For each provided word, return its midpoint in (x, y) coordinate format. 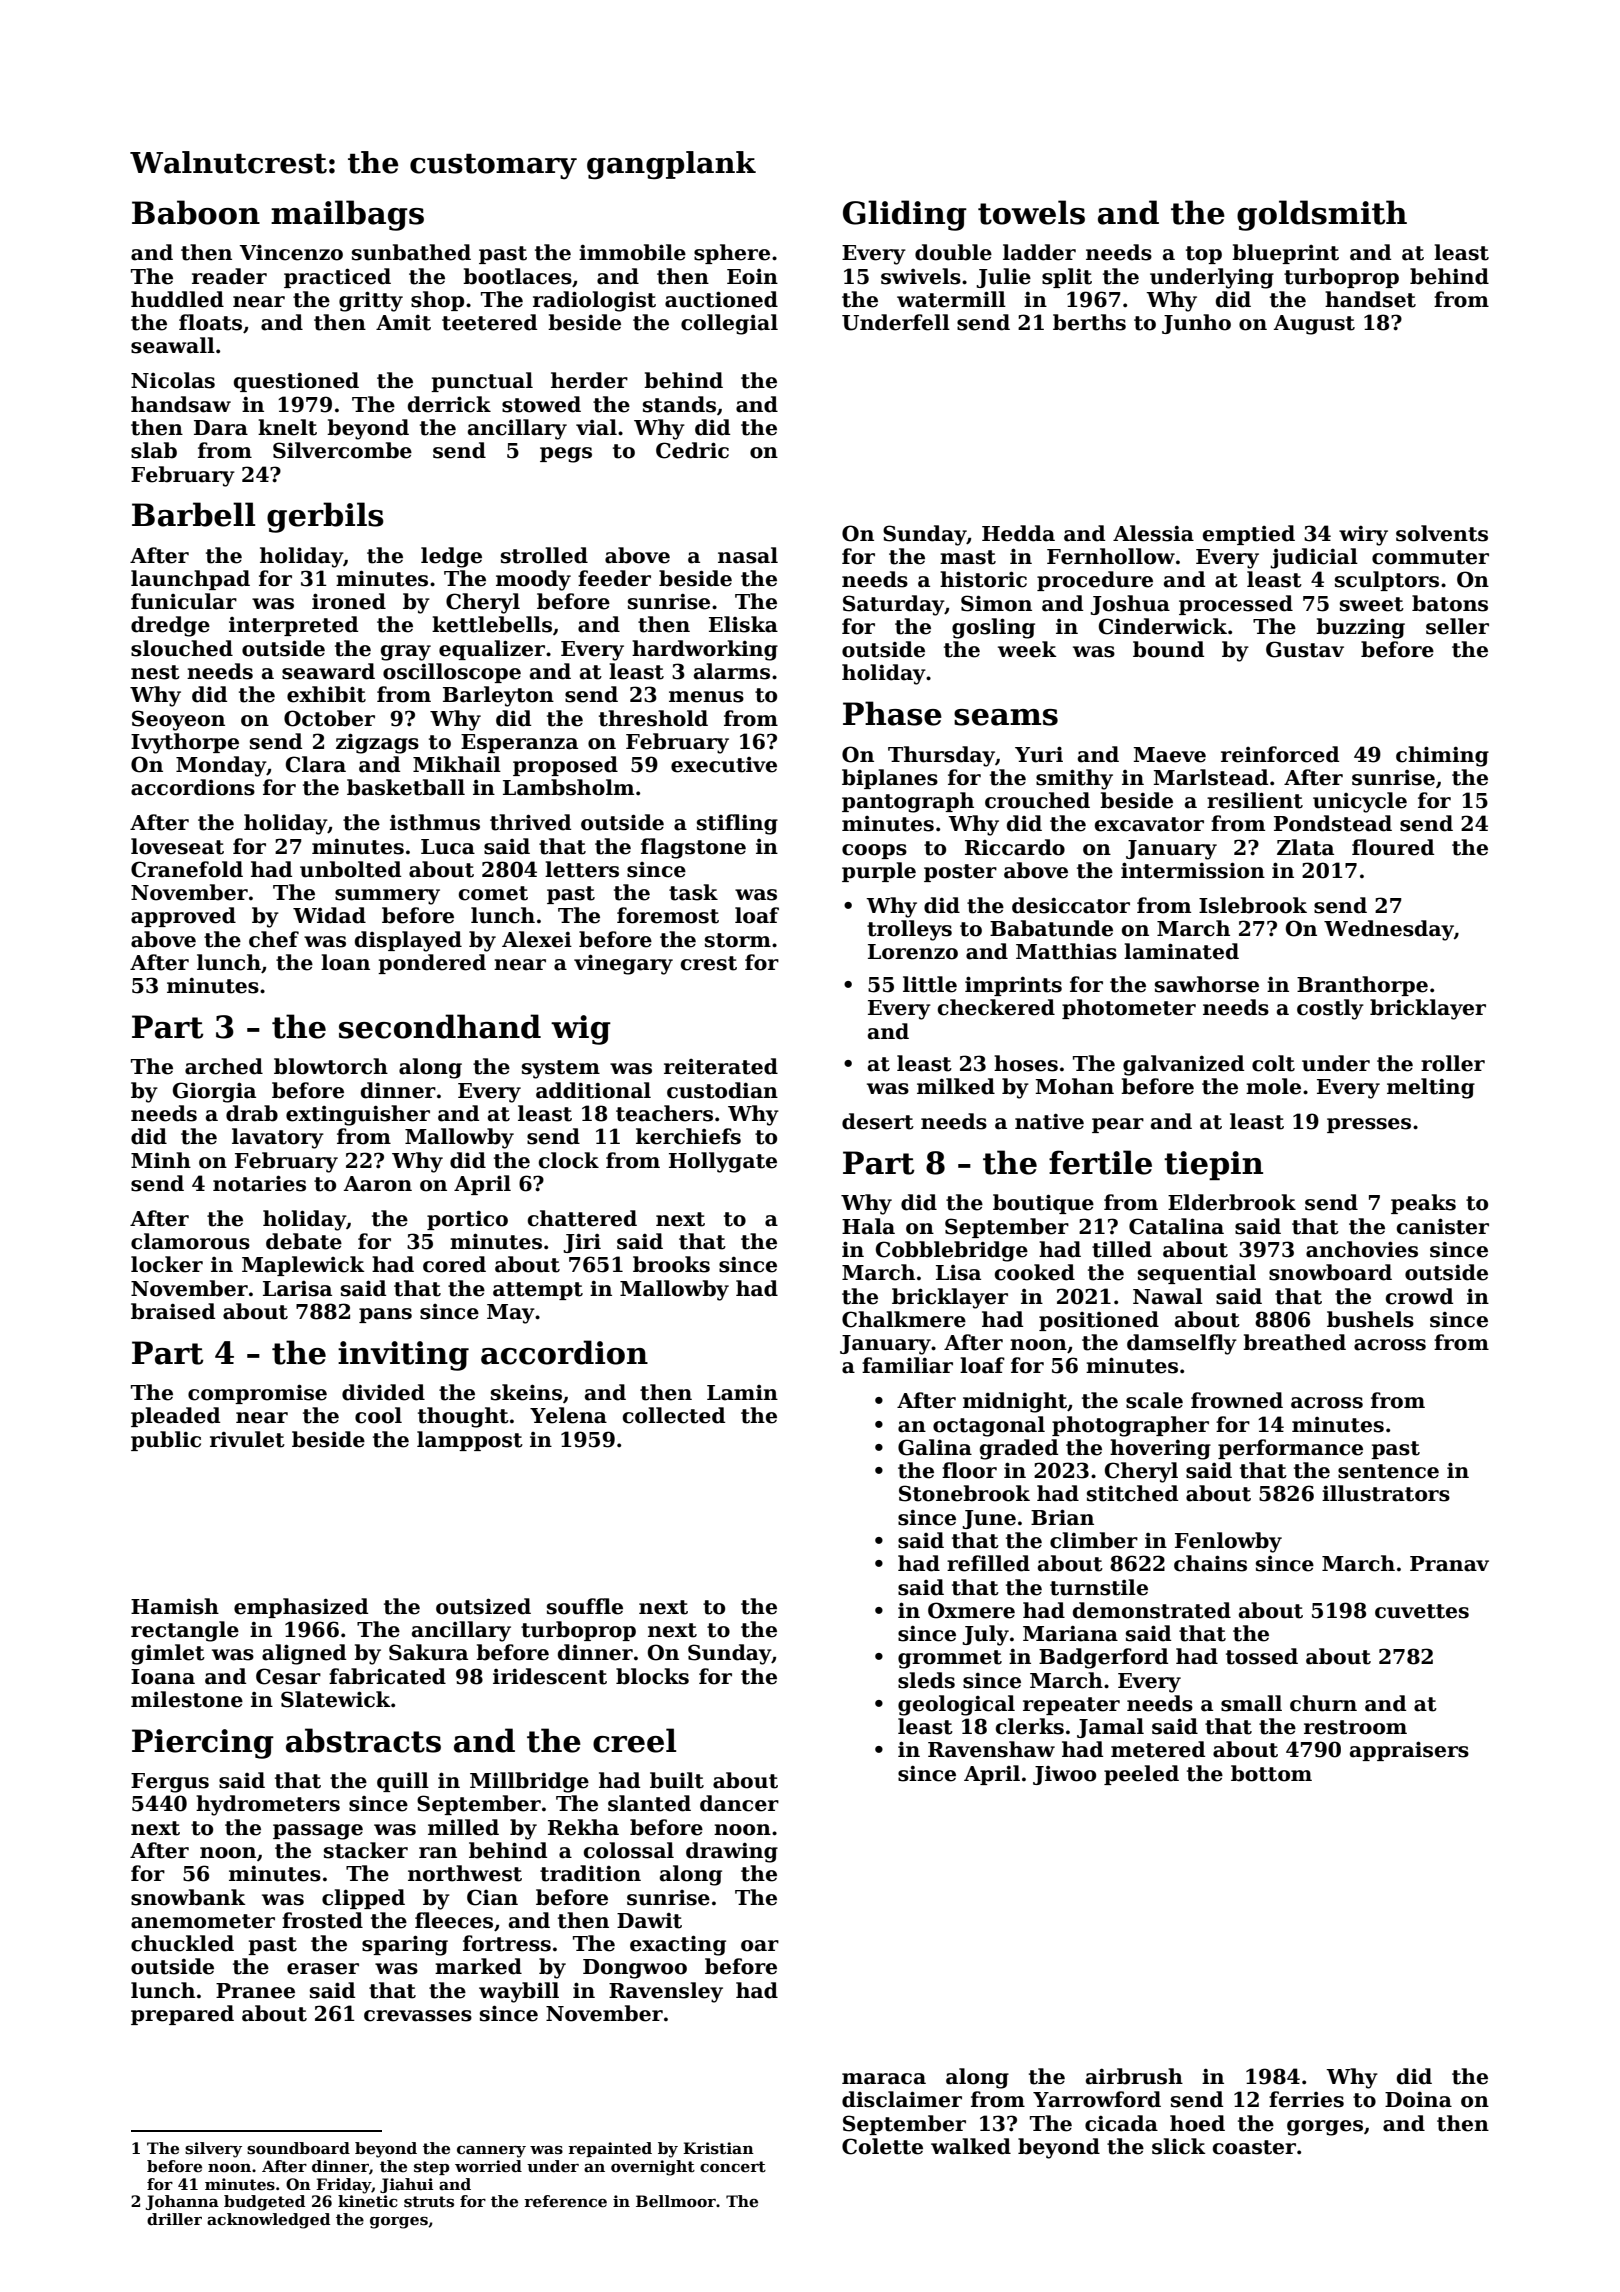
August (1314, 325)
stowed (541, 404)
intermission (1193, 870)
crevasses (418, 2016)
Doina (1418, 2100)
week (1027, 649)
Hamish (175, 1606)
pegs (566, 455)
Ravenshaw (991, 1749)
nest (155, 672)
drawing (732, 1852)
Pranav (1449, 1564)
